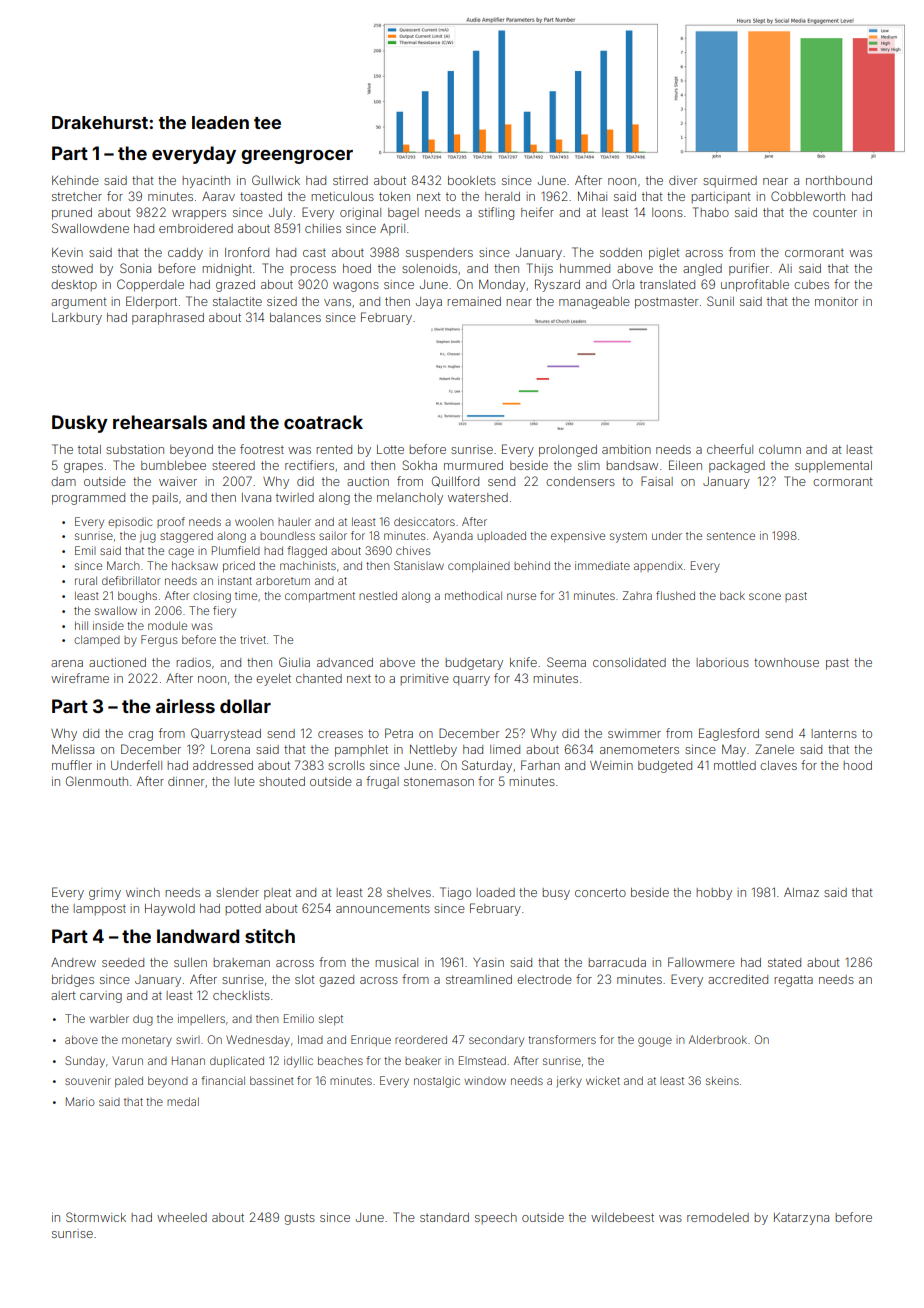 Image resolution: width=924 pixels, height=1308 pixels. Describe the element at coordinates (244, 781) in the document. I see `lute` at that location.
